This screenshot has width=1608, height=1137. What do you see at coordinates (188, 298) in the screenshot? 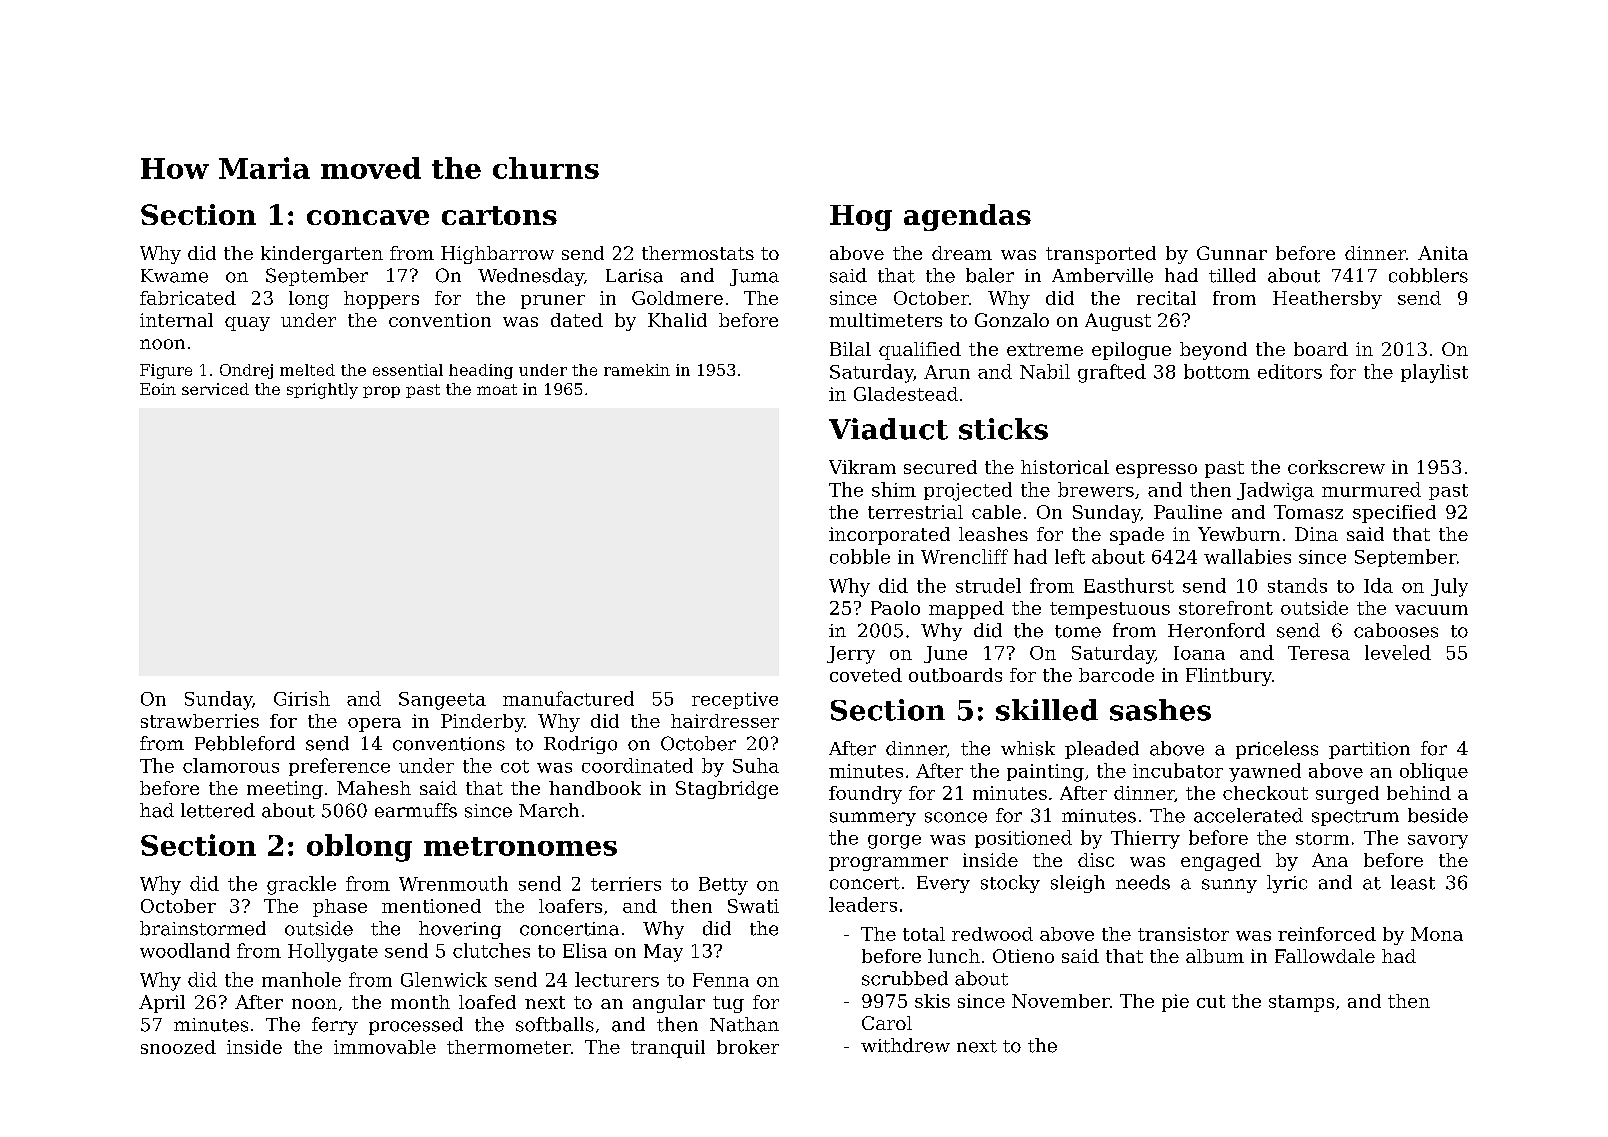
I see `fabricated` at bounding box center [188, 298].
